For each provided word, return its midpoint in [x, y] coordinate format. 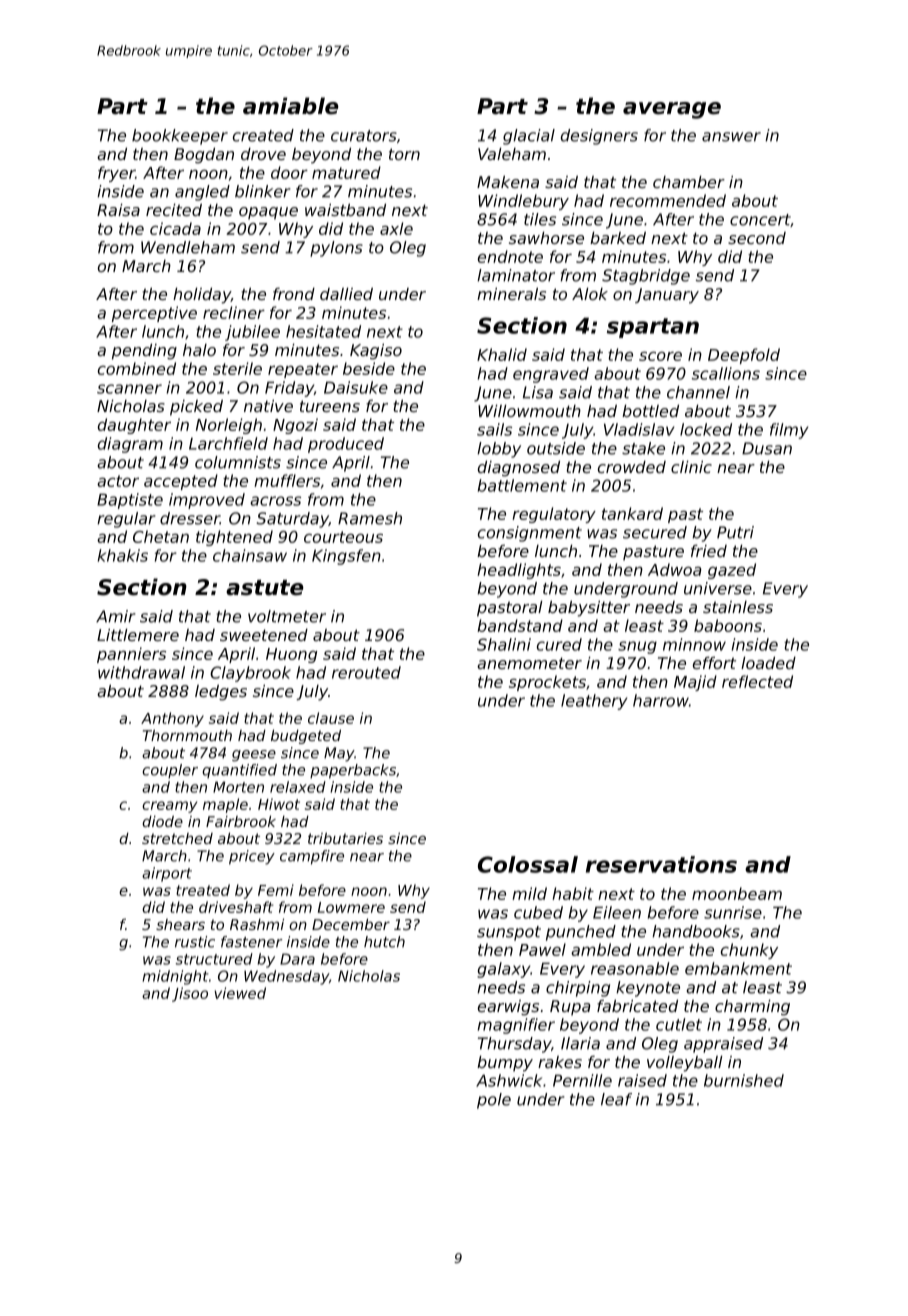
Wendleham [188, 247]
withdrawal [141, 672]
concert [760, 220]
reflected [757, 681]
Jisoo [190, 994]
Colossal [528, 864]
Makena [508, 182]
